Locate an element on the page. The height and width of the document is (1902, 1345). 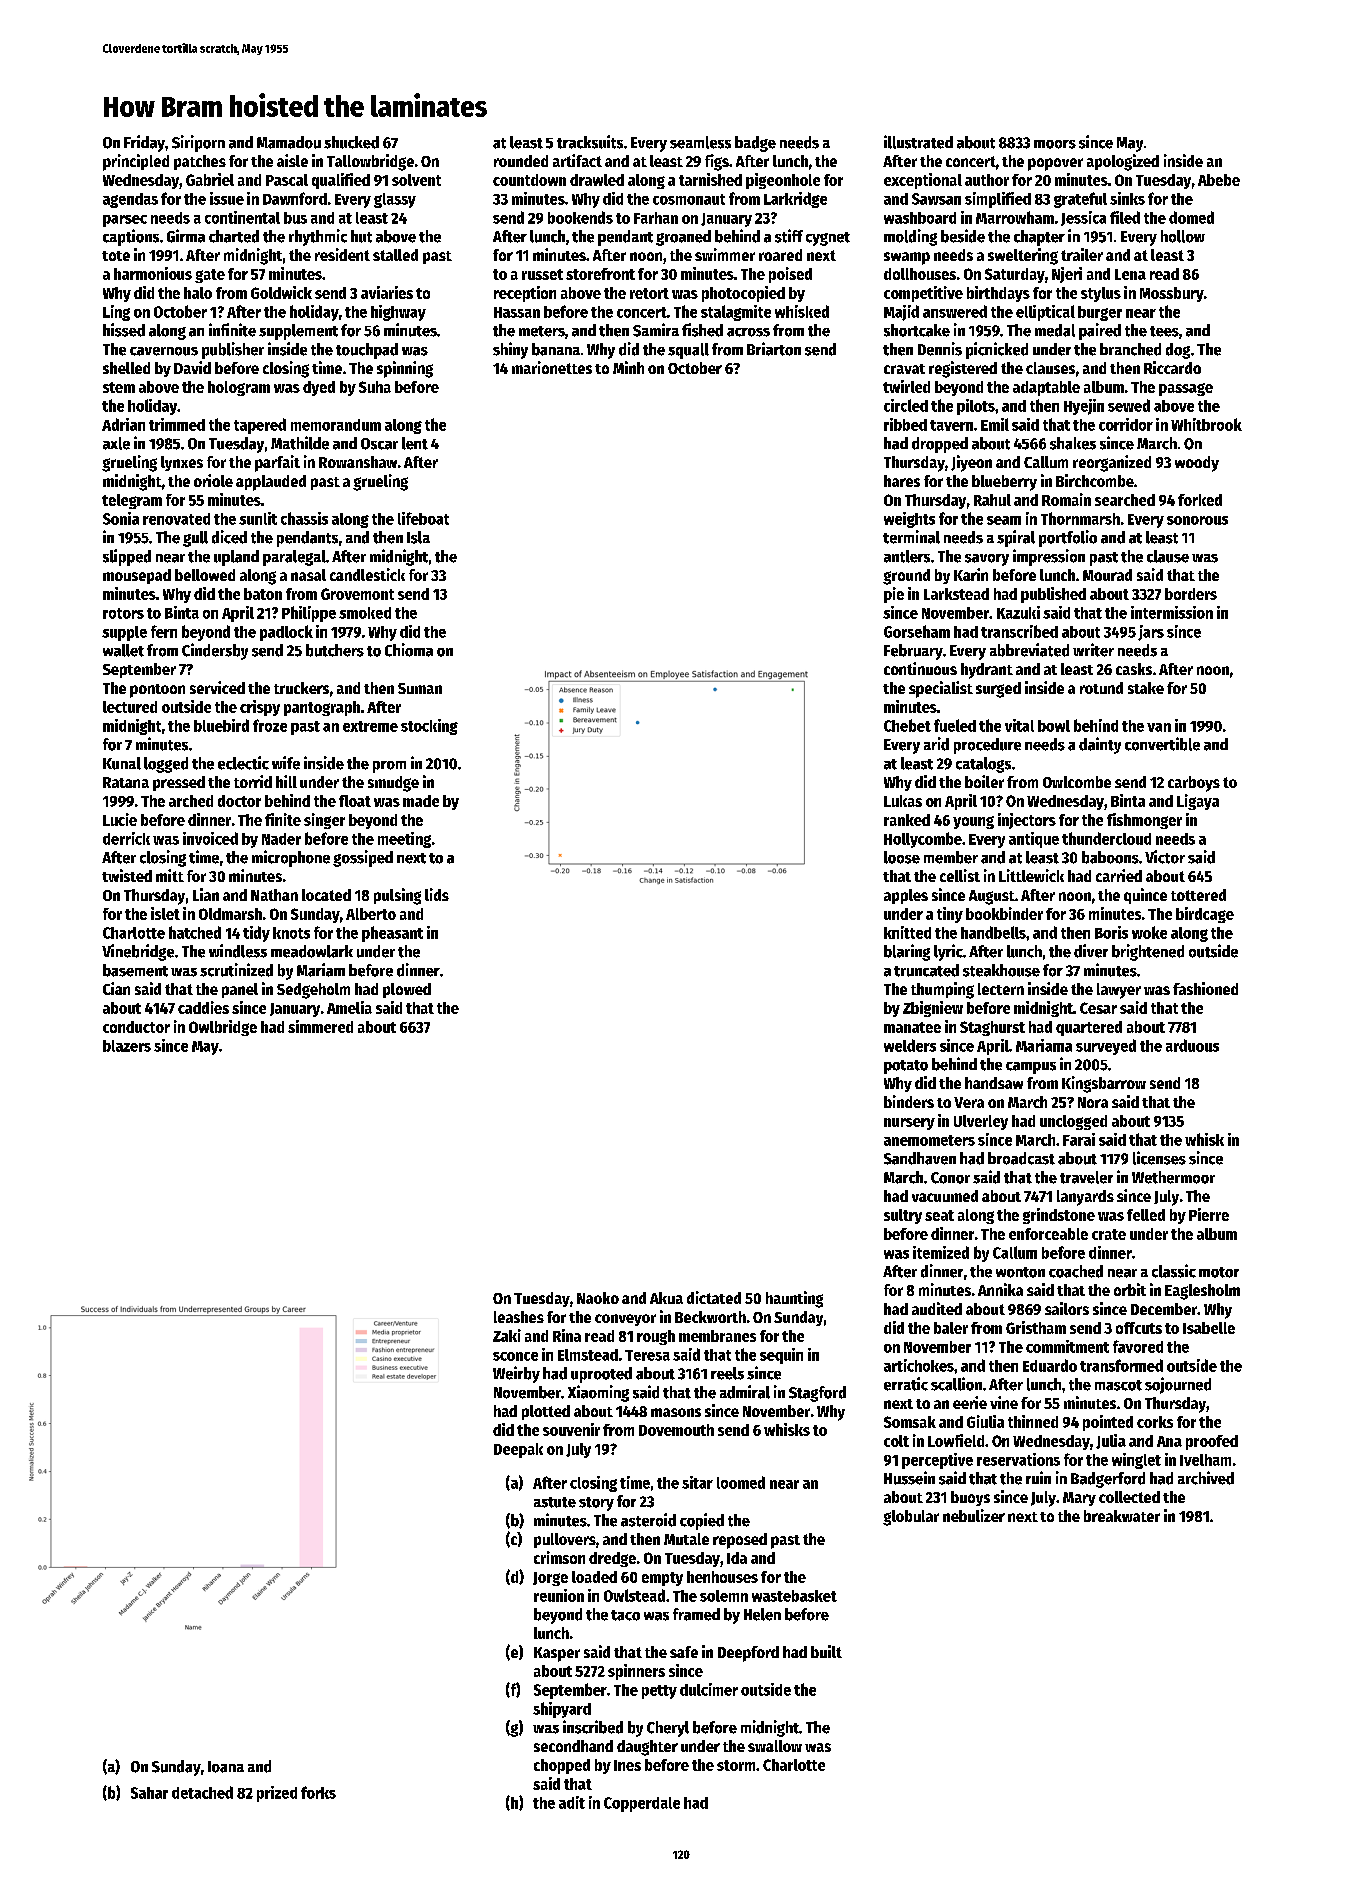
dainty is located at coordinates (1100, 745).
